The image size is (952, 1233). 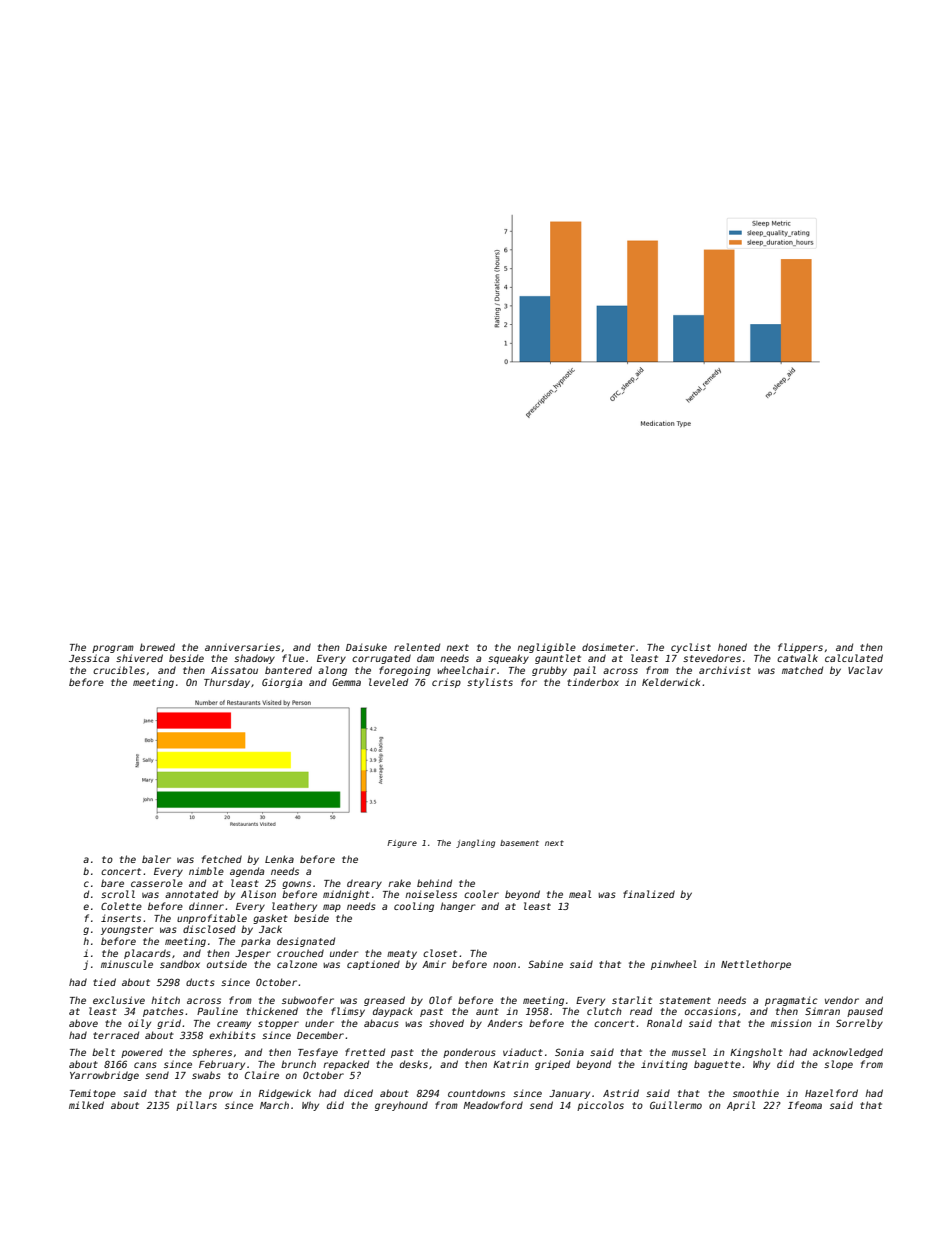 I want to click on finalized, so click(x=649, y=894).
